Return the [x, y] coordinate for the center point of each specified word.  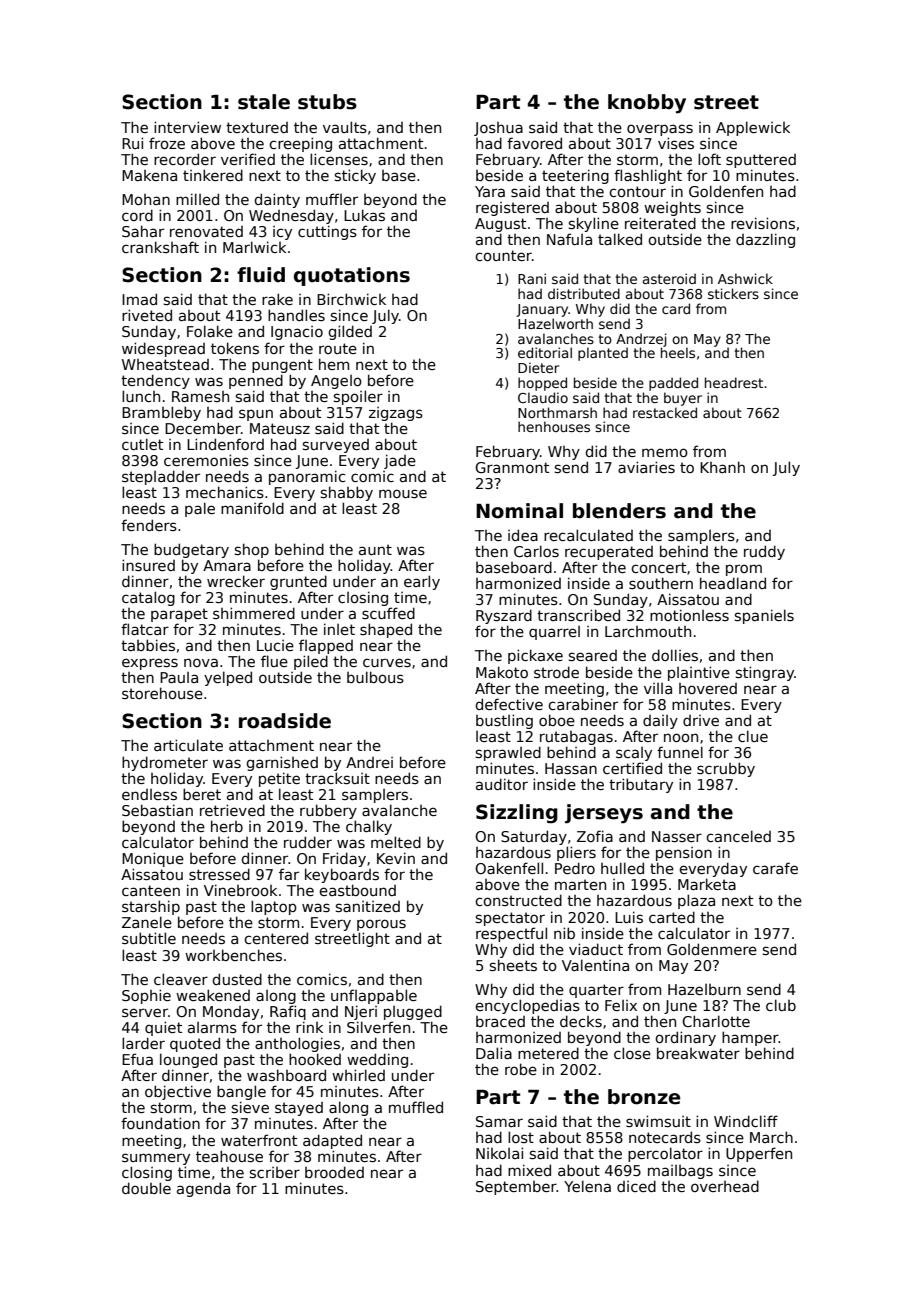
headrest [734, 382]
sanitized [368, 906]
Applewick [753, 128]
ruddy [764, 552]
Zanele [147, 922]
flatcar [145, 629]
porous [381, 925]
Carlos [536, 551]
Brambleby [161, 413]
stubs [327, 102]
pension [684, 854]
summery [156, 1159]
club [781, 1005]
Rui [132, 143]
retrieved [232, 810]
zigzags [396, 414]
